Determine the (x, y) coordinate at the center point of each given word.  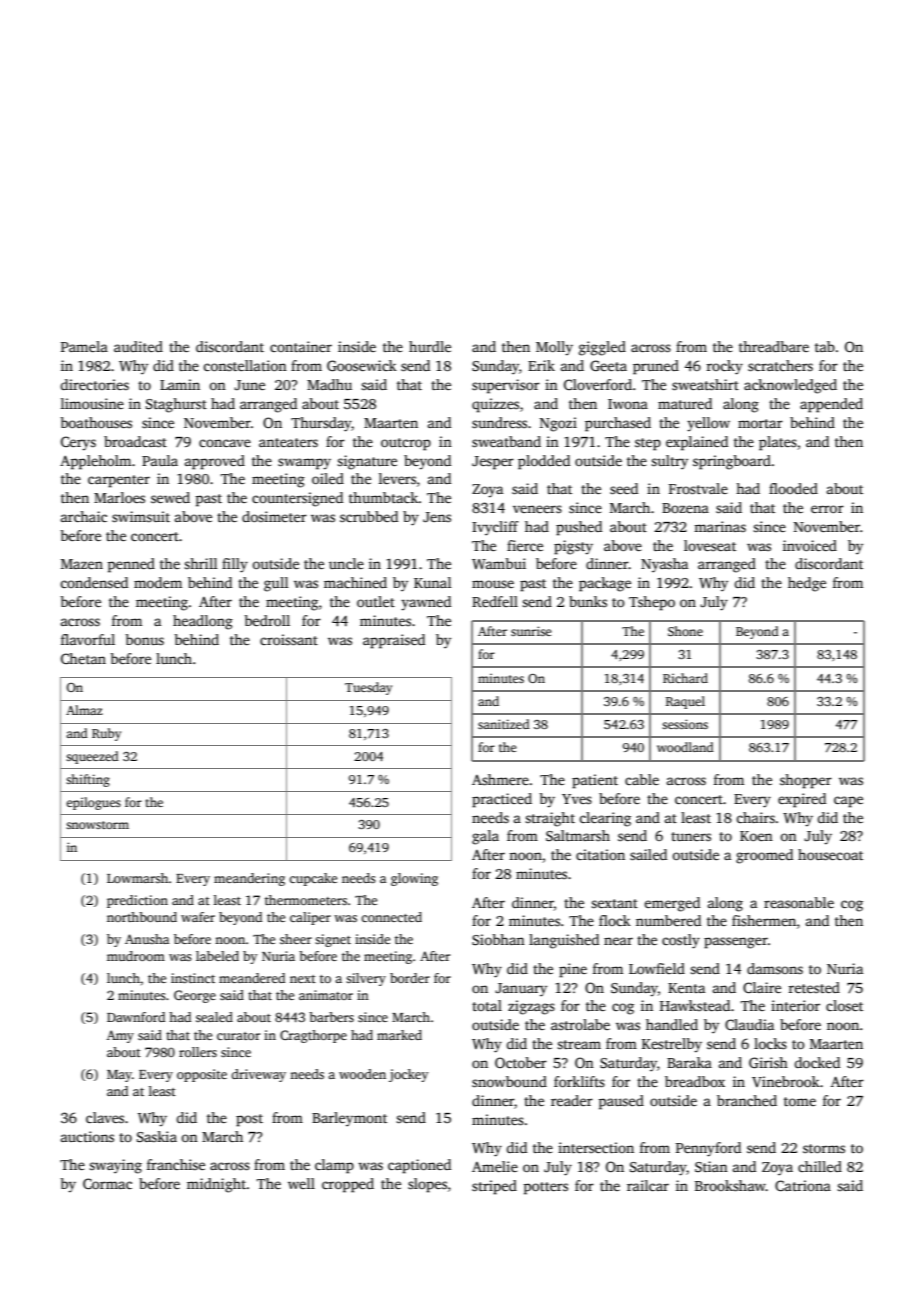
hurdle (430, 346)
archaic (84, 516)
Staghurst (176, 405)
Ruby (106, 734)
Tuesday (368, 688)
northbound (142, 917)
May (119, 1076)
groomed (764, 856)
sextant (614, 903)
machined (355, 582)
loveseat (710, 545)
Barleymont (349, 1119)
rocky (725, 367)
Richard (685, 678)
